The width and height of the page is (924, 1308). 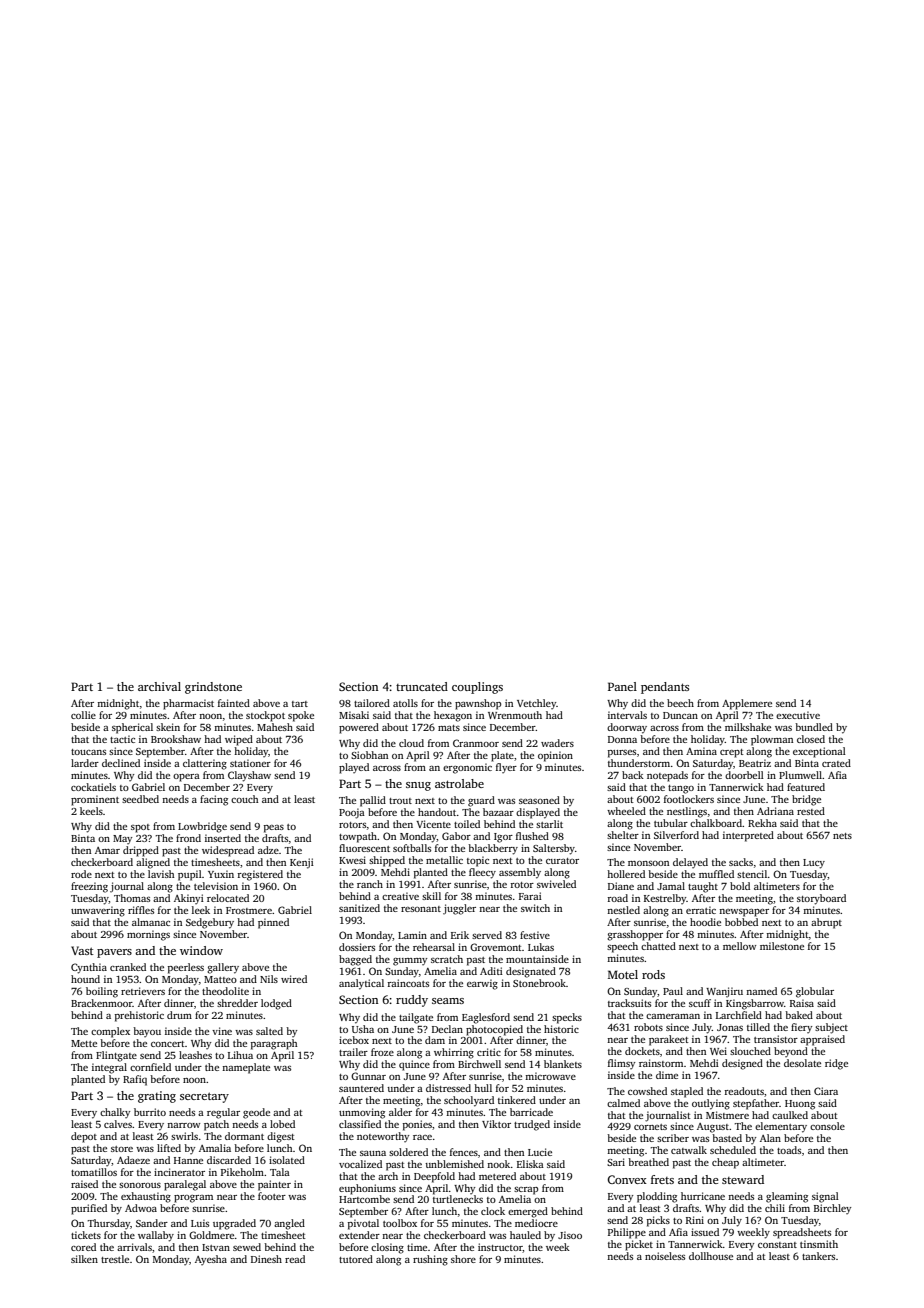 I want to click on abrupt, so click(x=826, y=923).
